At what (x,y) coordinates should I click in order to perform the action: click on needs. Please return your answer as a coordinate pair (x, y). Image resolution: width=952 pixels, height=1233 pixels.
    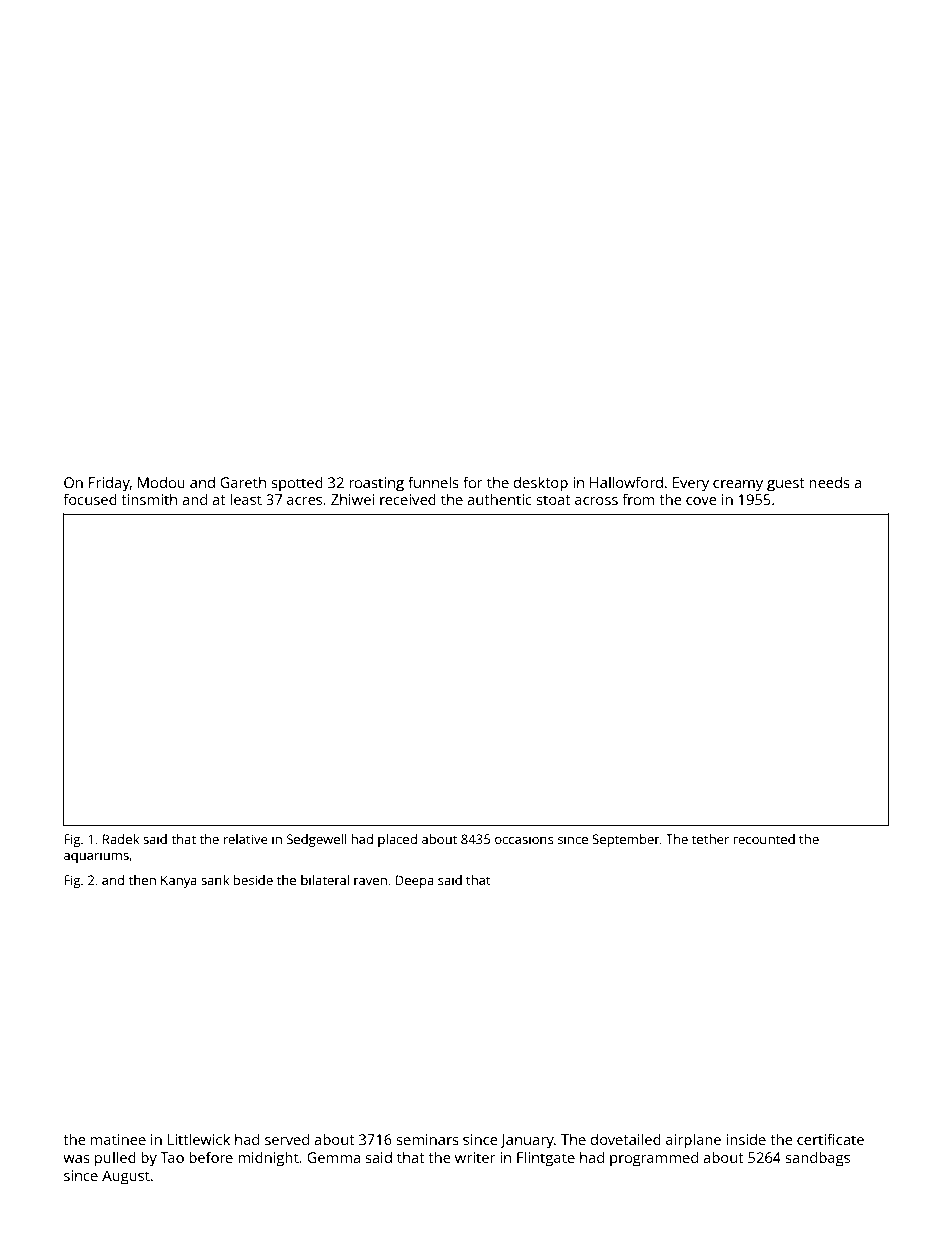
    Looking at the image, I should click on (829, 482).
